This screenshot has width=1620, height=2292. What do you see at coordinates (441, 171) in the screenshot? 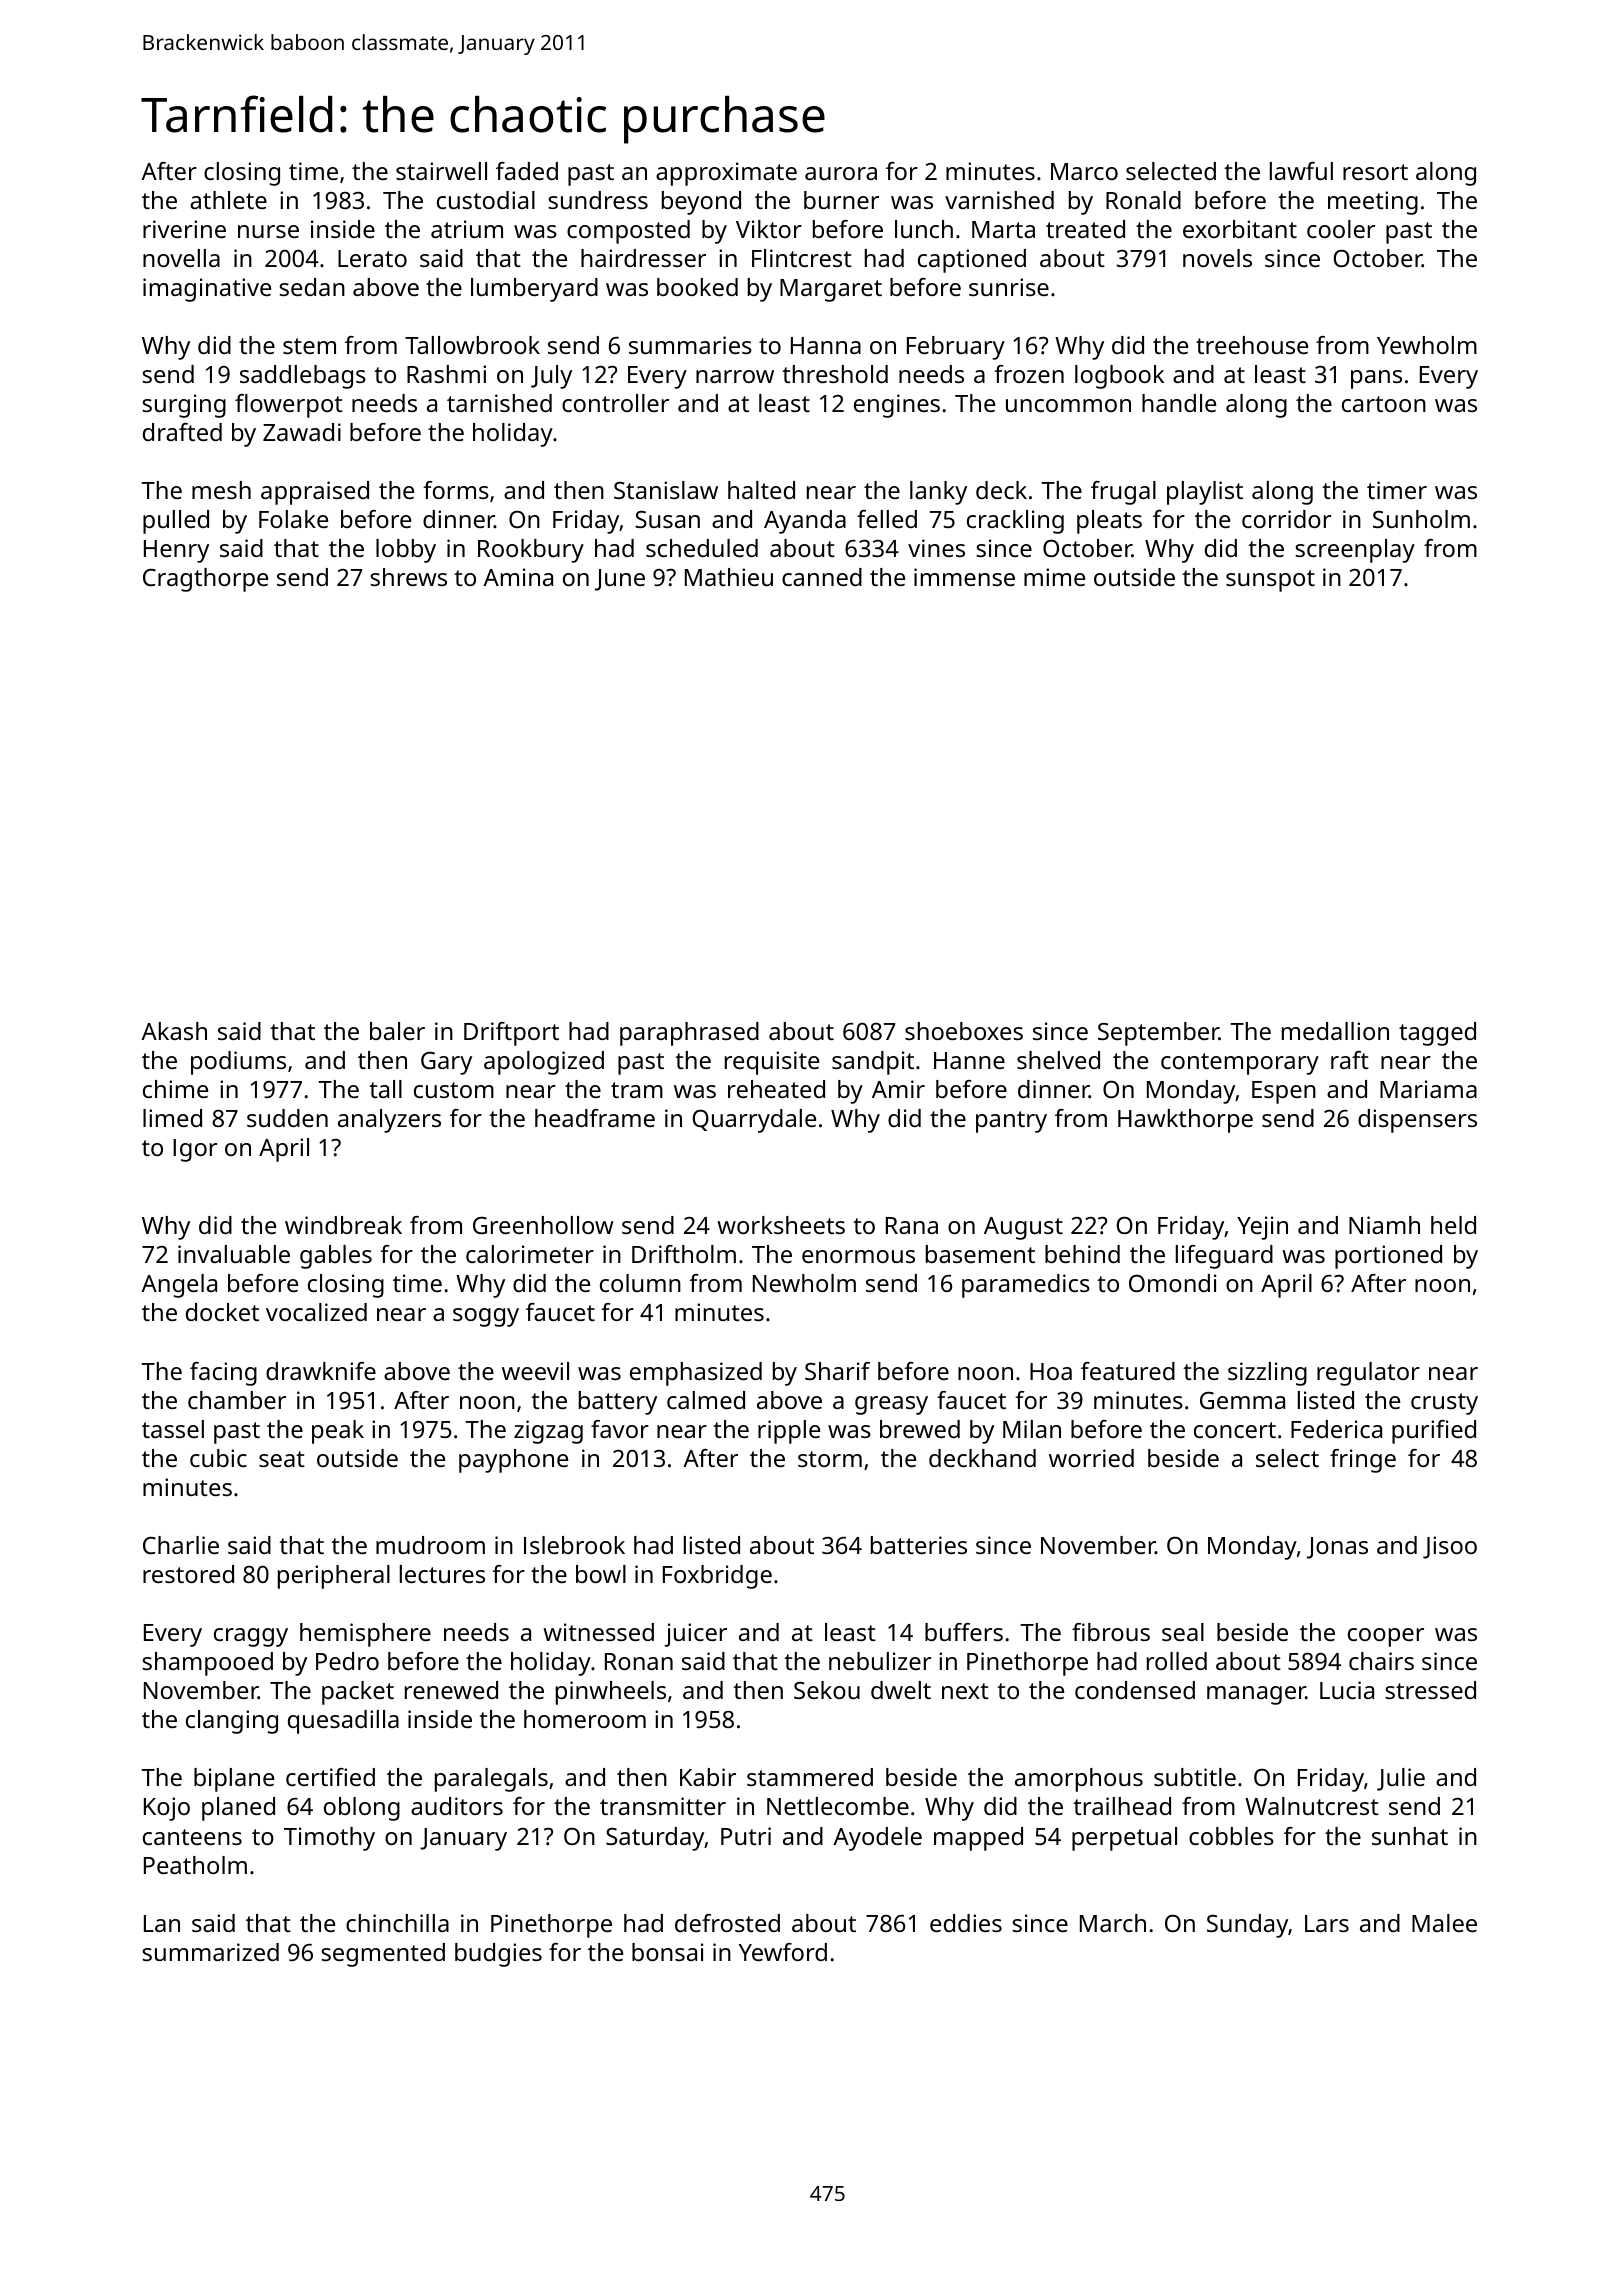
I see `stairwell` at bounding box center [441, 171].
